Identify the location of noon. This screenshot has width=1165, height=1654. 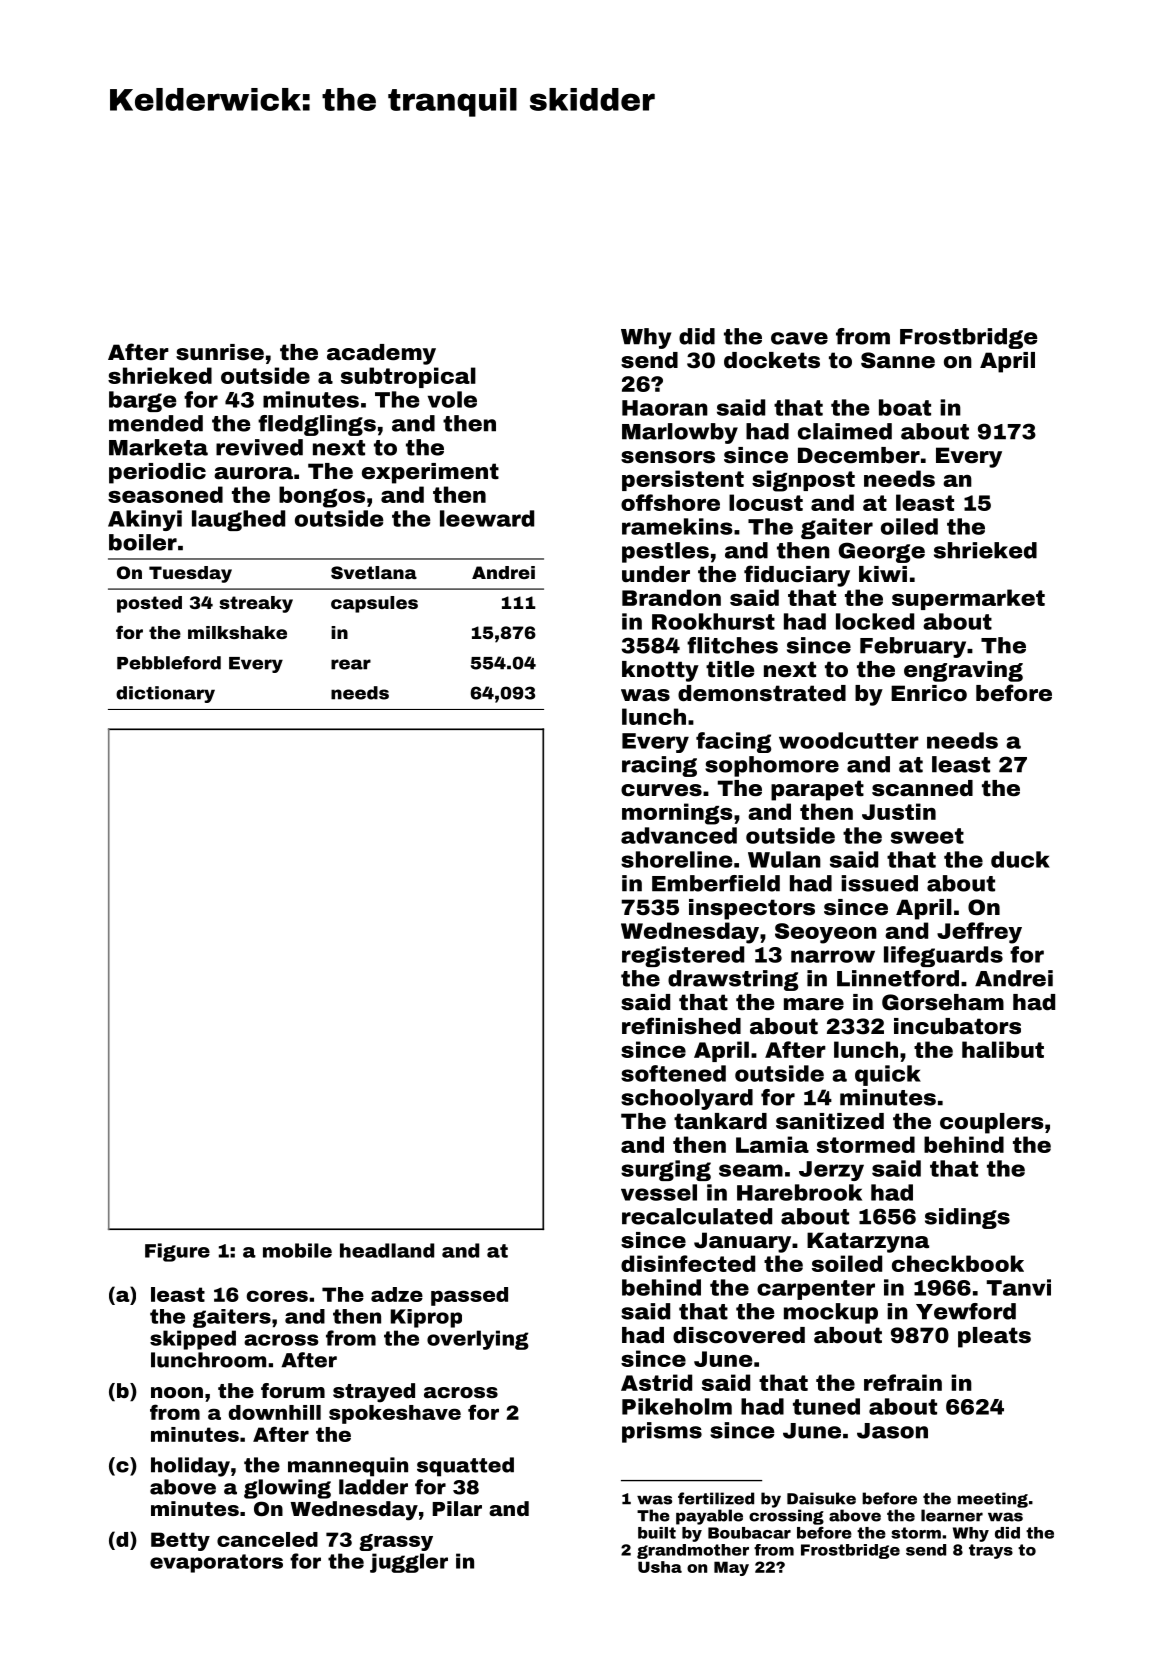
(177, 1392).
